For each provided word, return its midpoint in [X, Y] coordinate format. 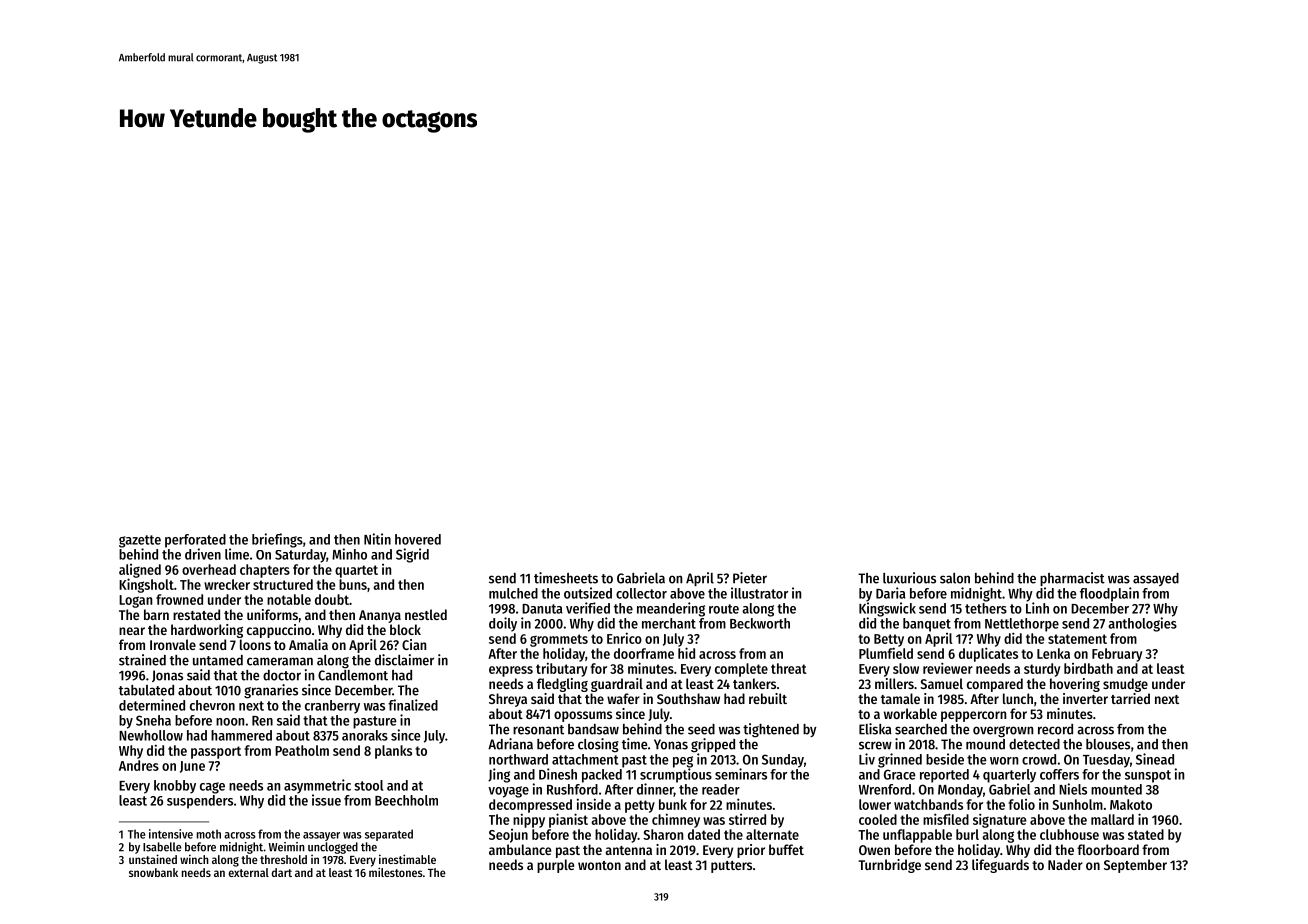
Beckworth [760, 623]
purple [555, 866]
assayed [1156, 579]
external [249, 872]
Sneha [153, 720]
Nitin [377, 539]
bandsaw [593, 729]
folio [1021, 804]
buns [353, 584]
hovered [418, 539]
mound [985, 744]
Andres [139, 765]
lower [875, 804]
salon [955, 578]
